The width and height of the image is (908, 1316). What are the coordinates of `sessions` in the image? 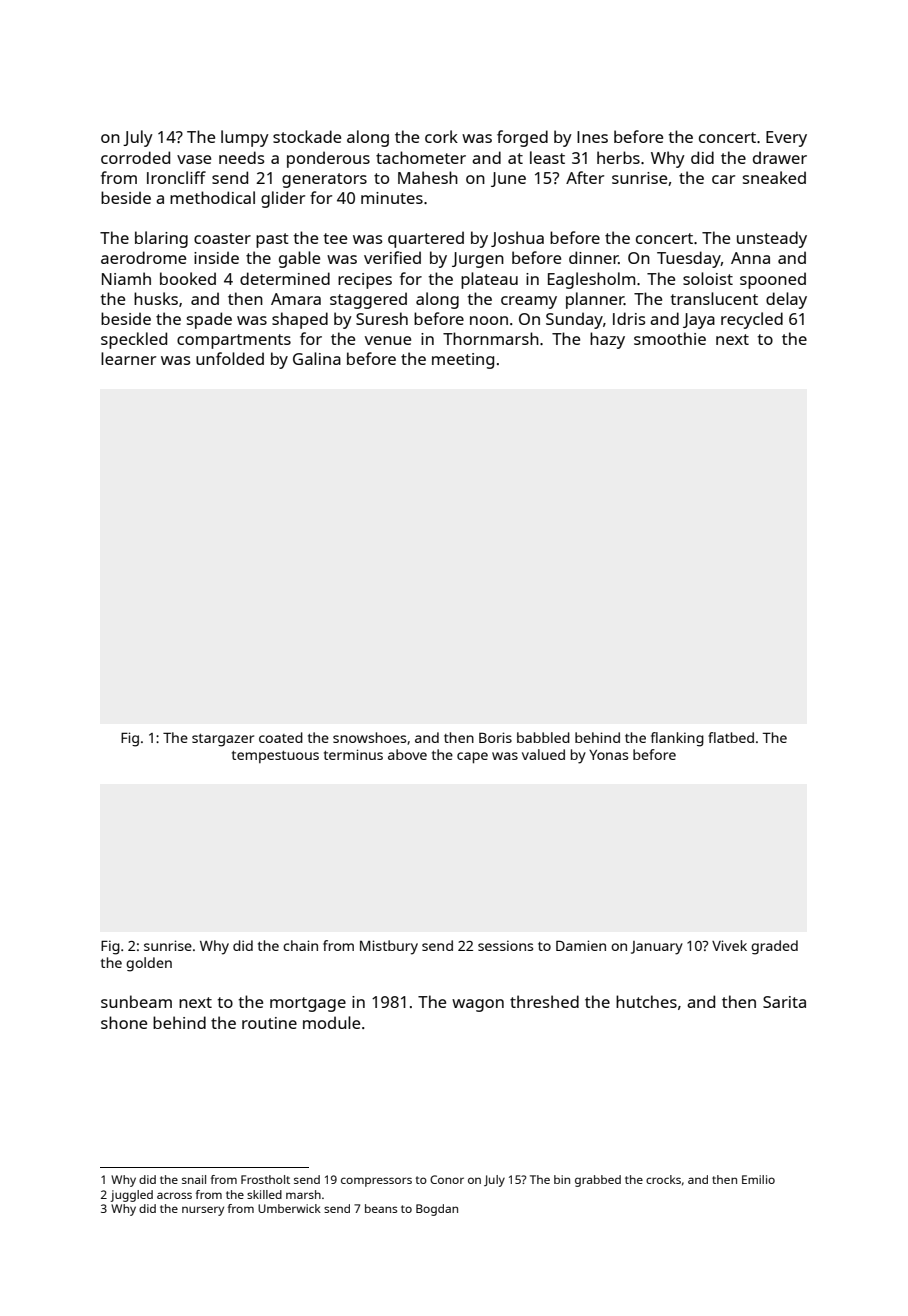 It's located at (505, 945).
